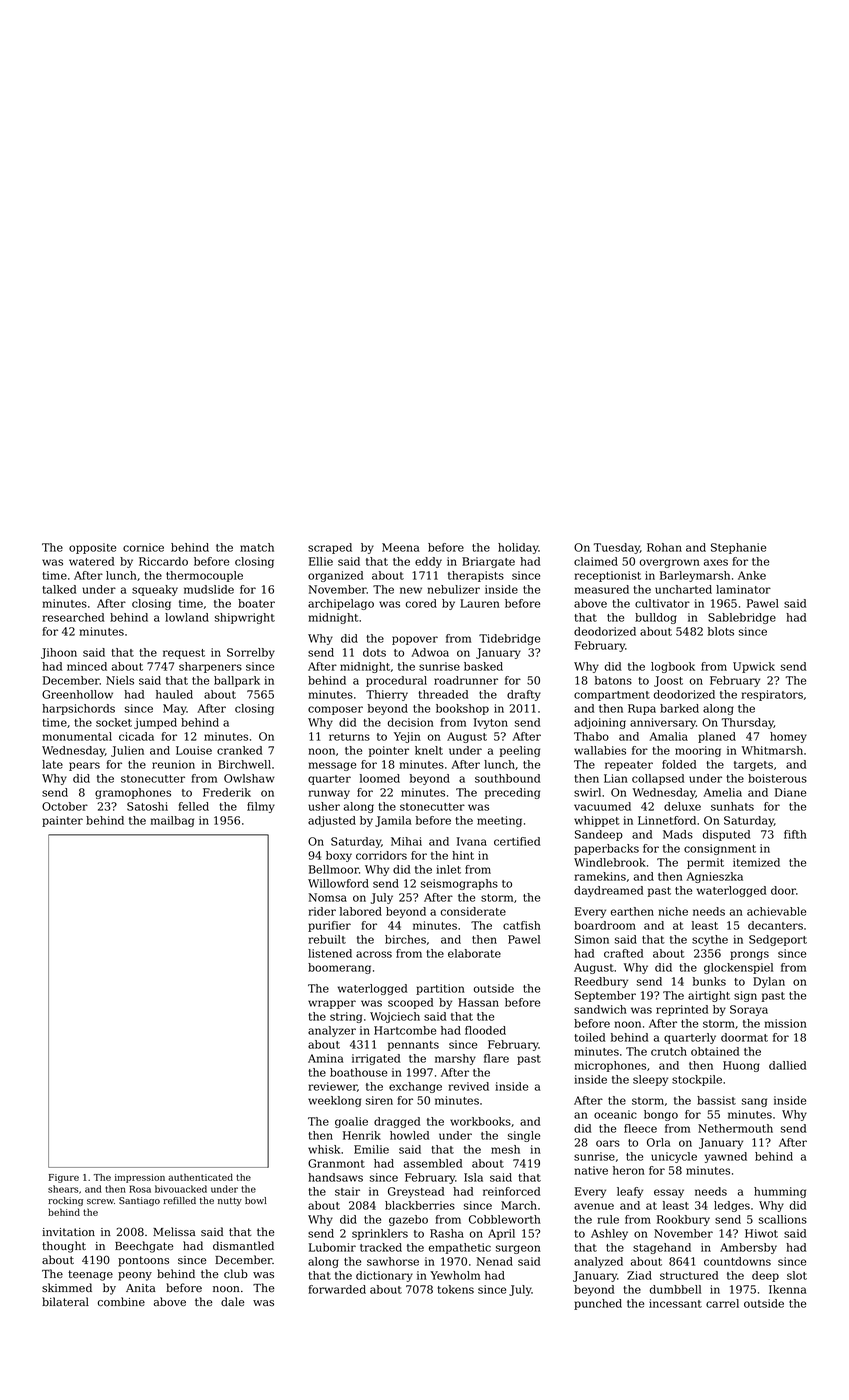 The height and width of the screenshot is (1400, 849). Describe the element at coordinates (251, 653) in the screenshot. I see `Sorrelby` at that location.
